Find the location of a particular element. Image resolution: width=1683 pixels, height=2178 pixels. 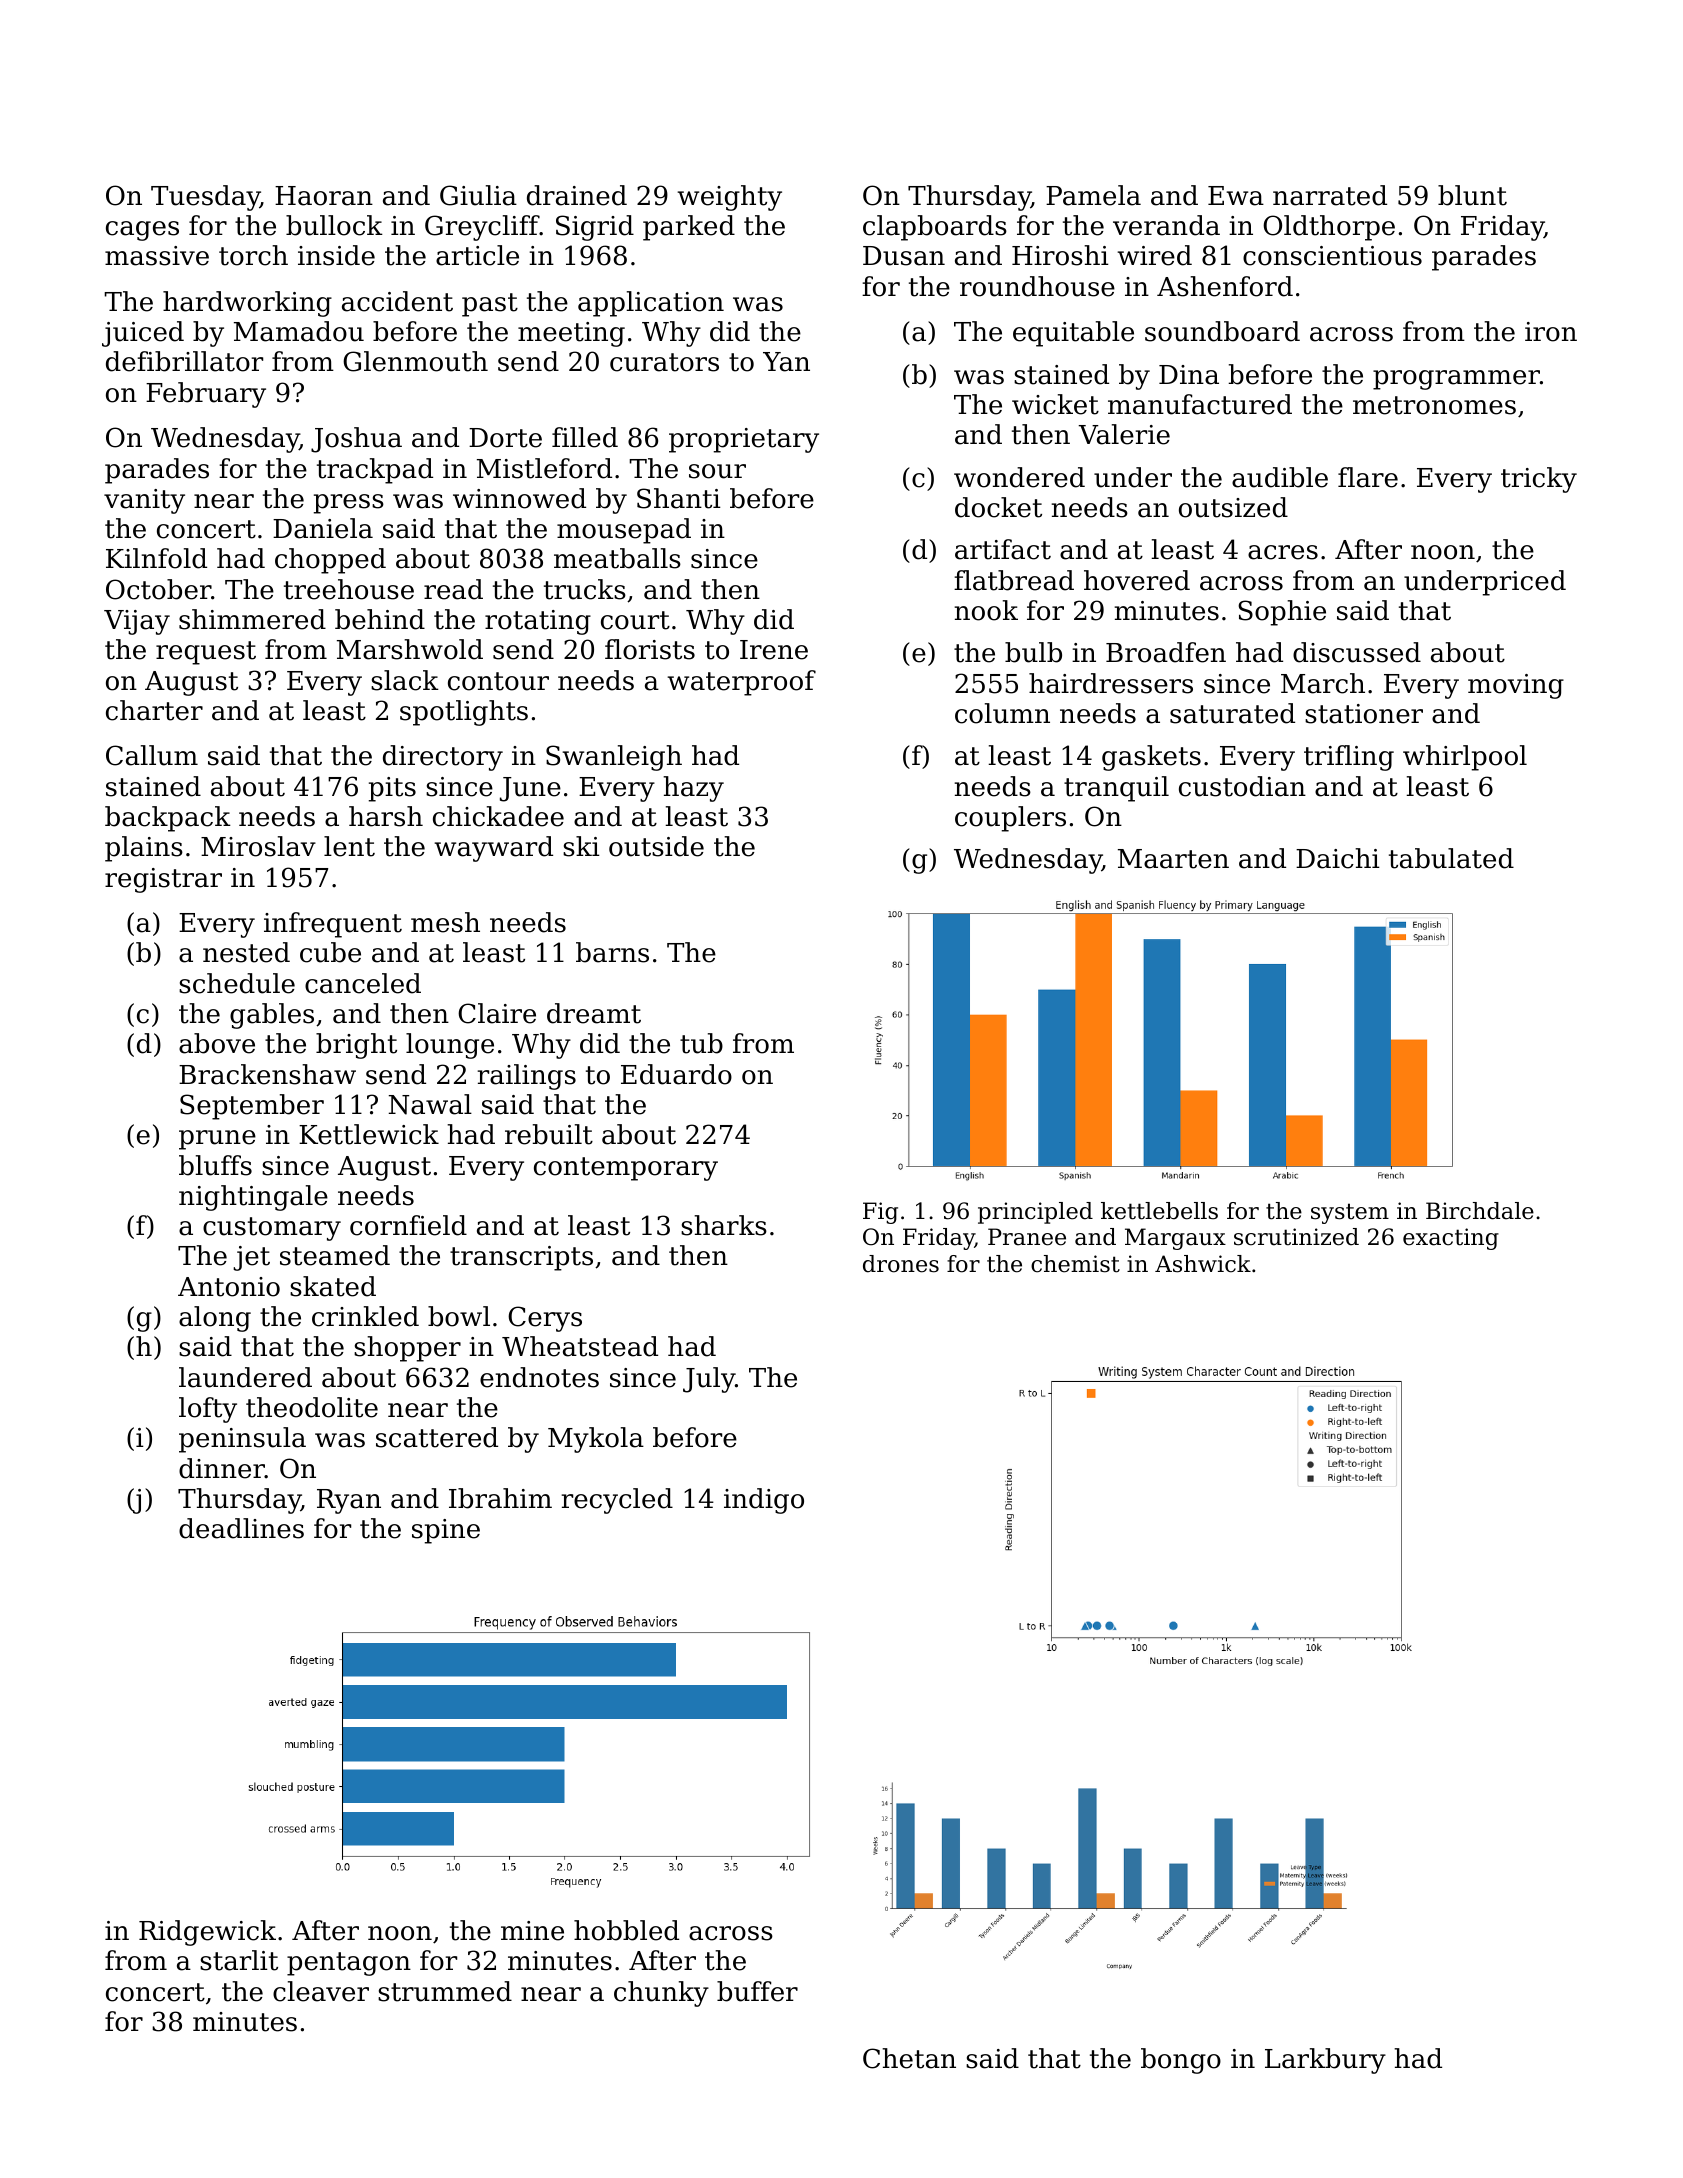

Chetan is located at coordinates (909, 2058).
